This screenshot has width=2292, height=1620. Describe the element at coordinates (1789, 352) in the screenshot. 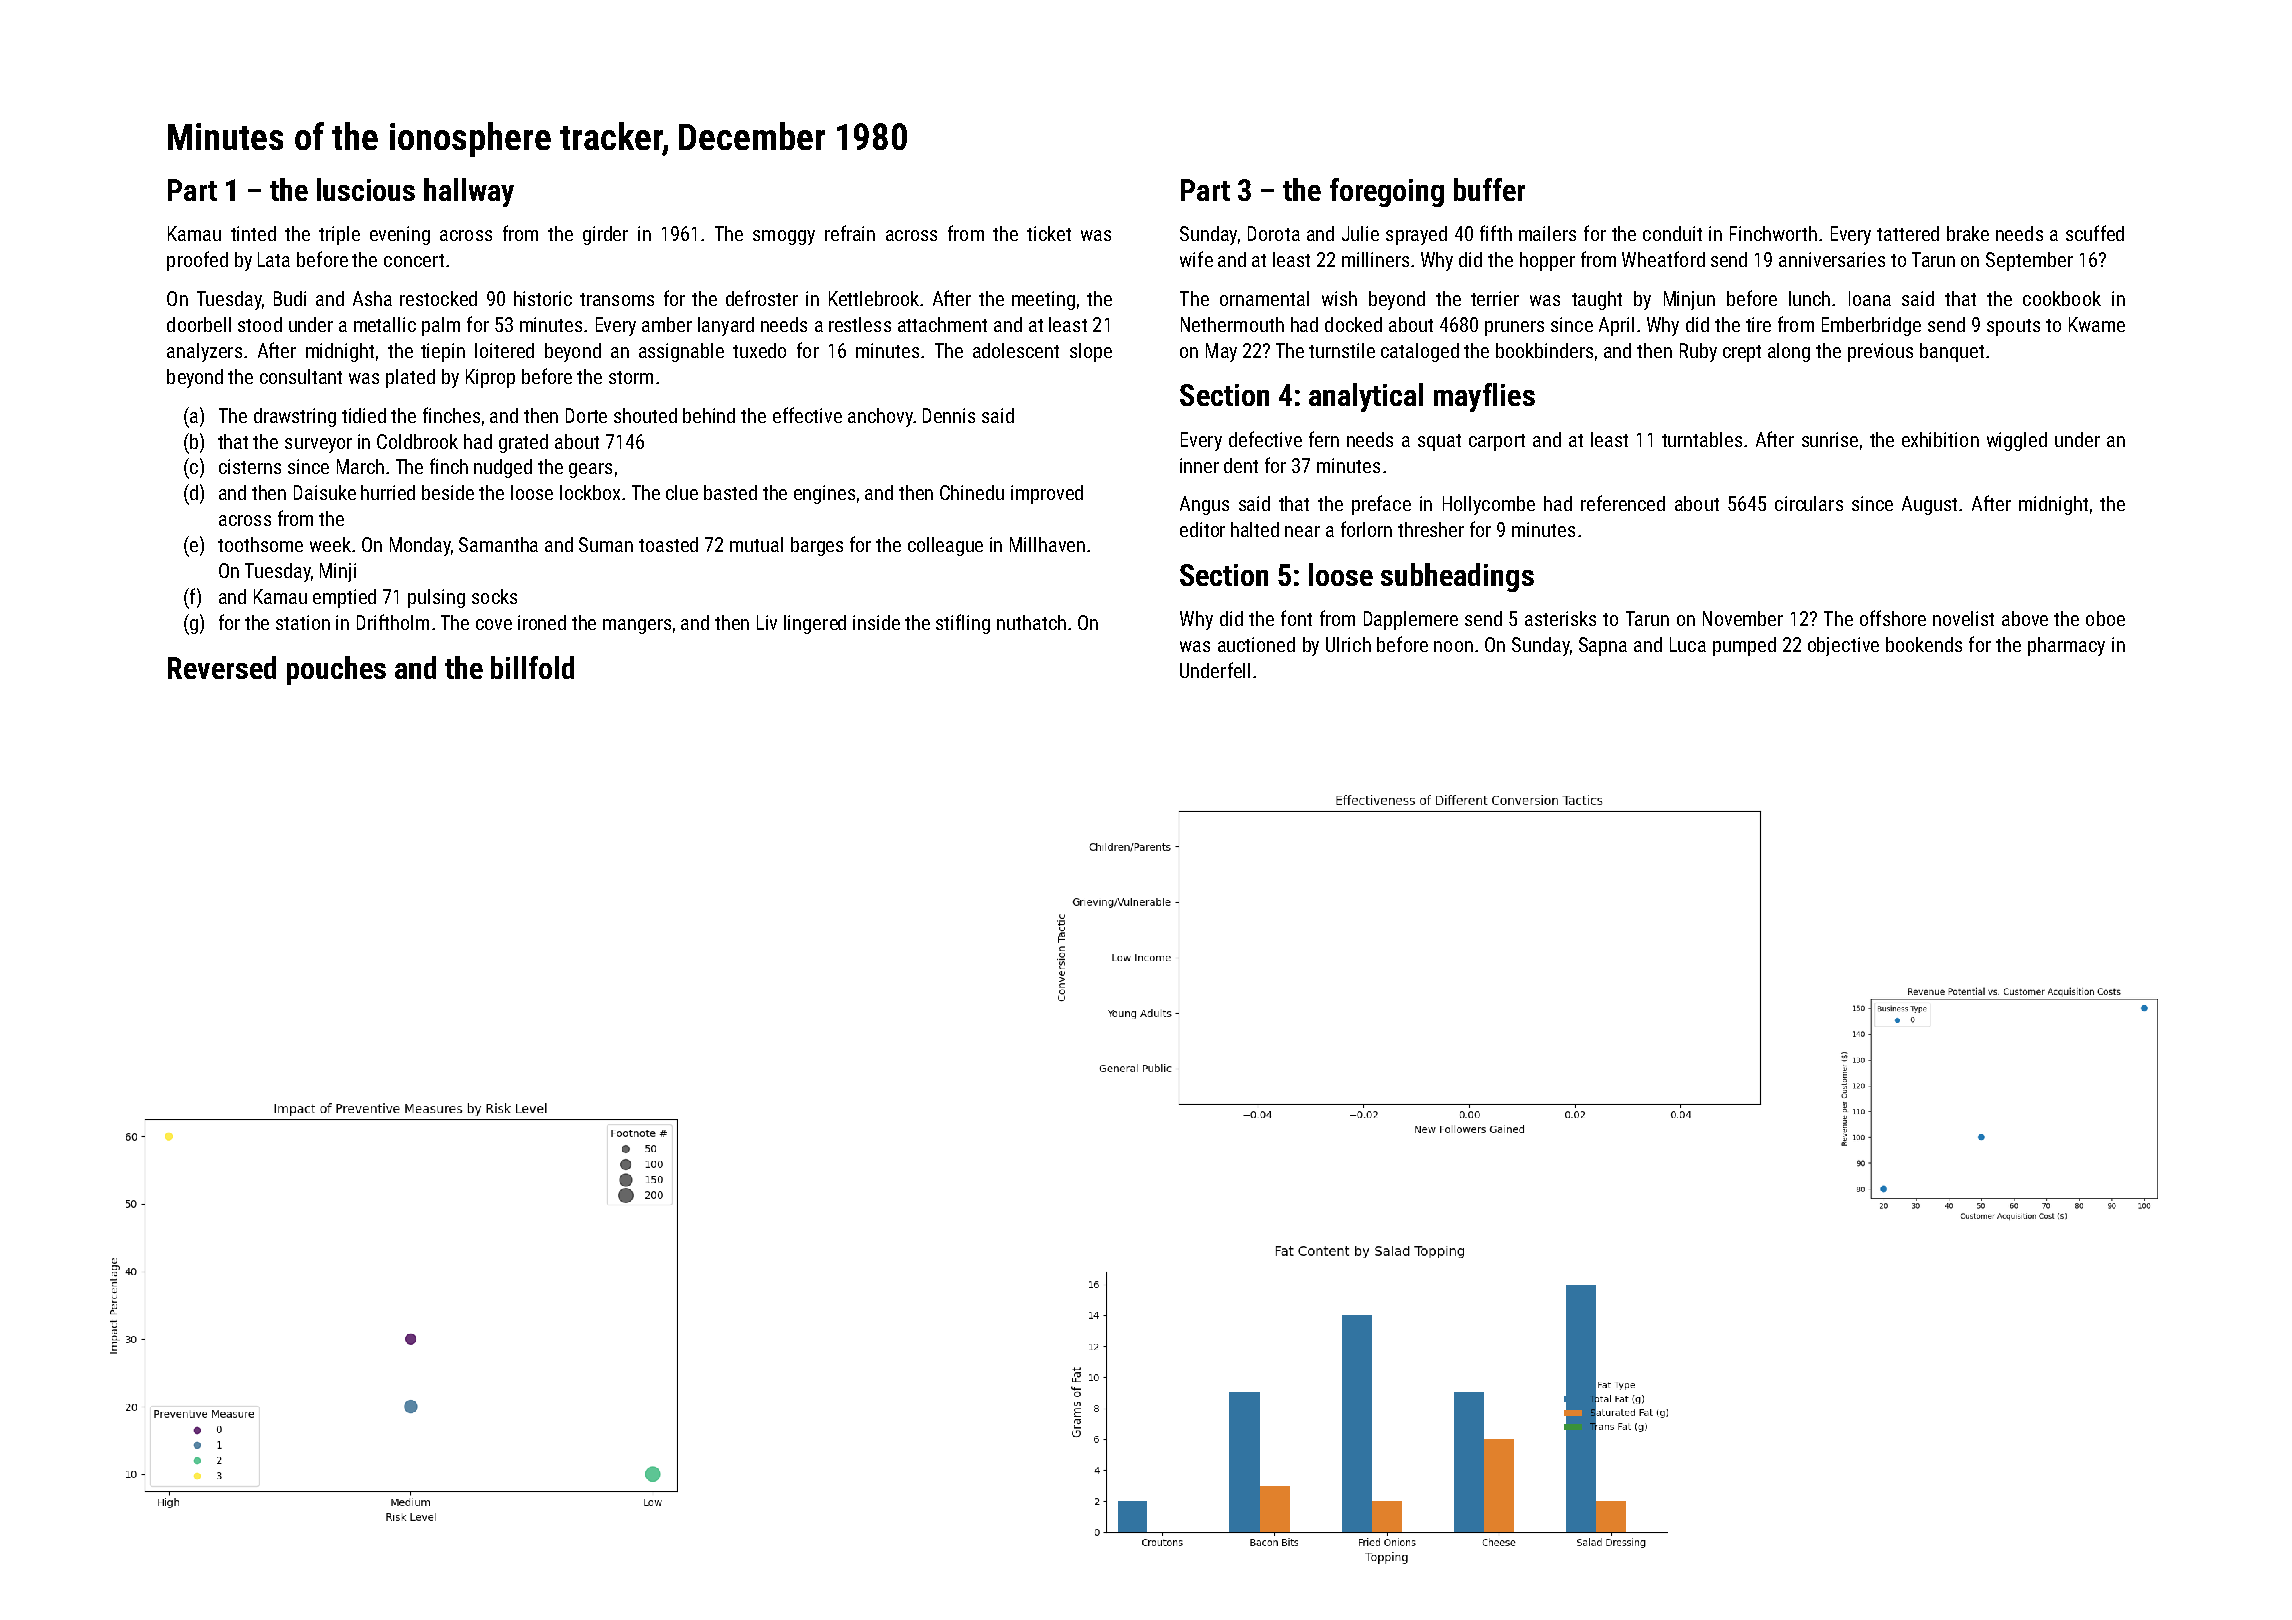

I see `along` at that location.
